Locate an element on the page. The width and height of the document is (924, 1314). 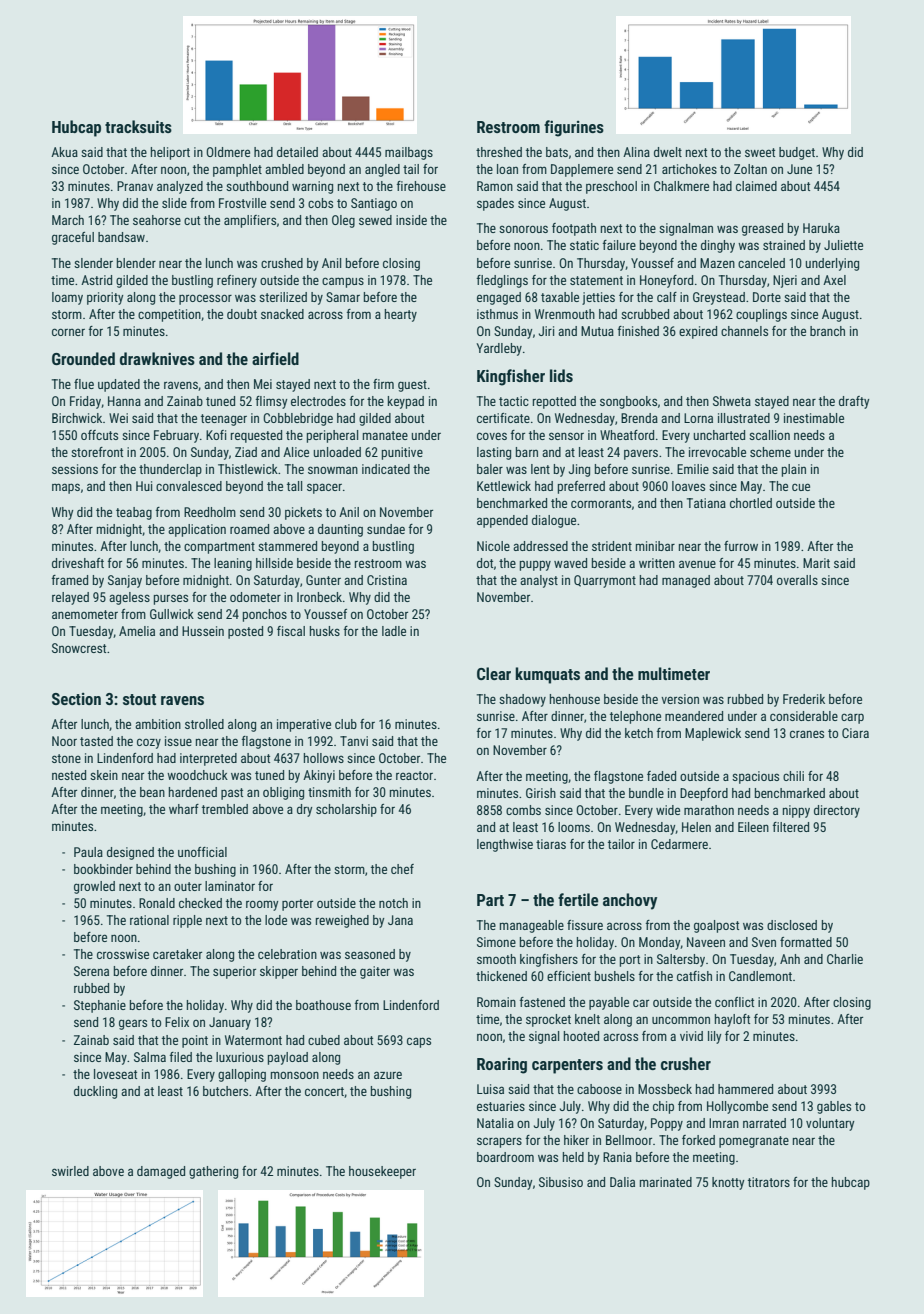
threshed is located at coordinates (499, 152).
